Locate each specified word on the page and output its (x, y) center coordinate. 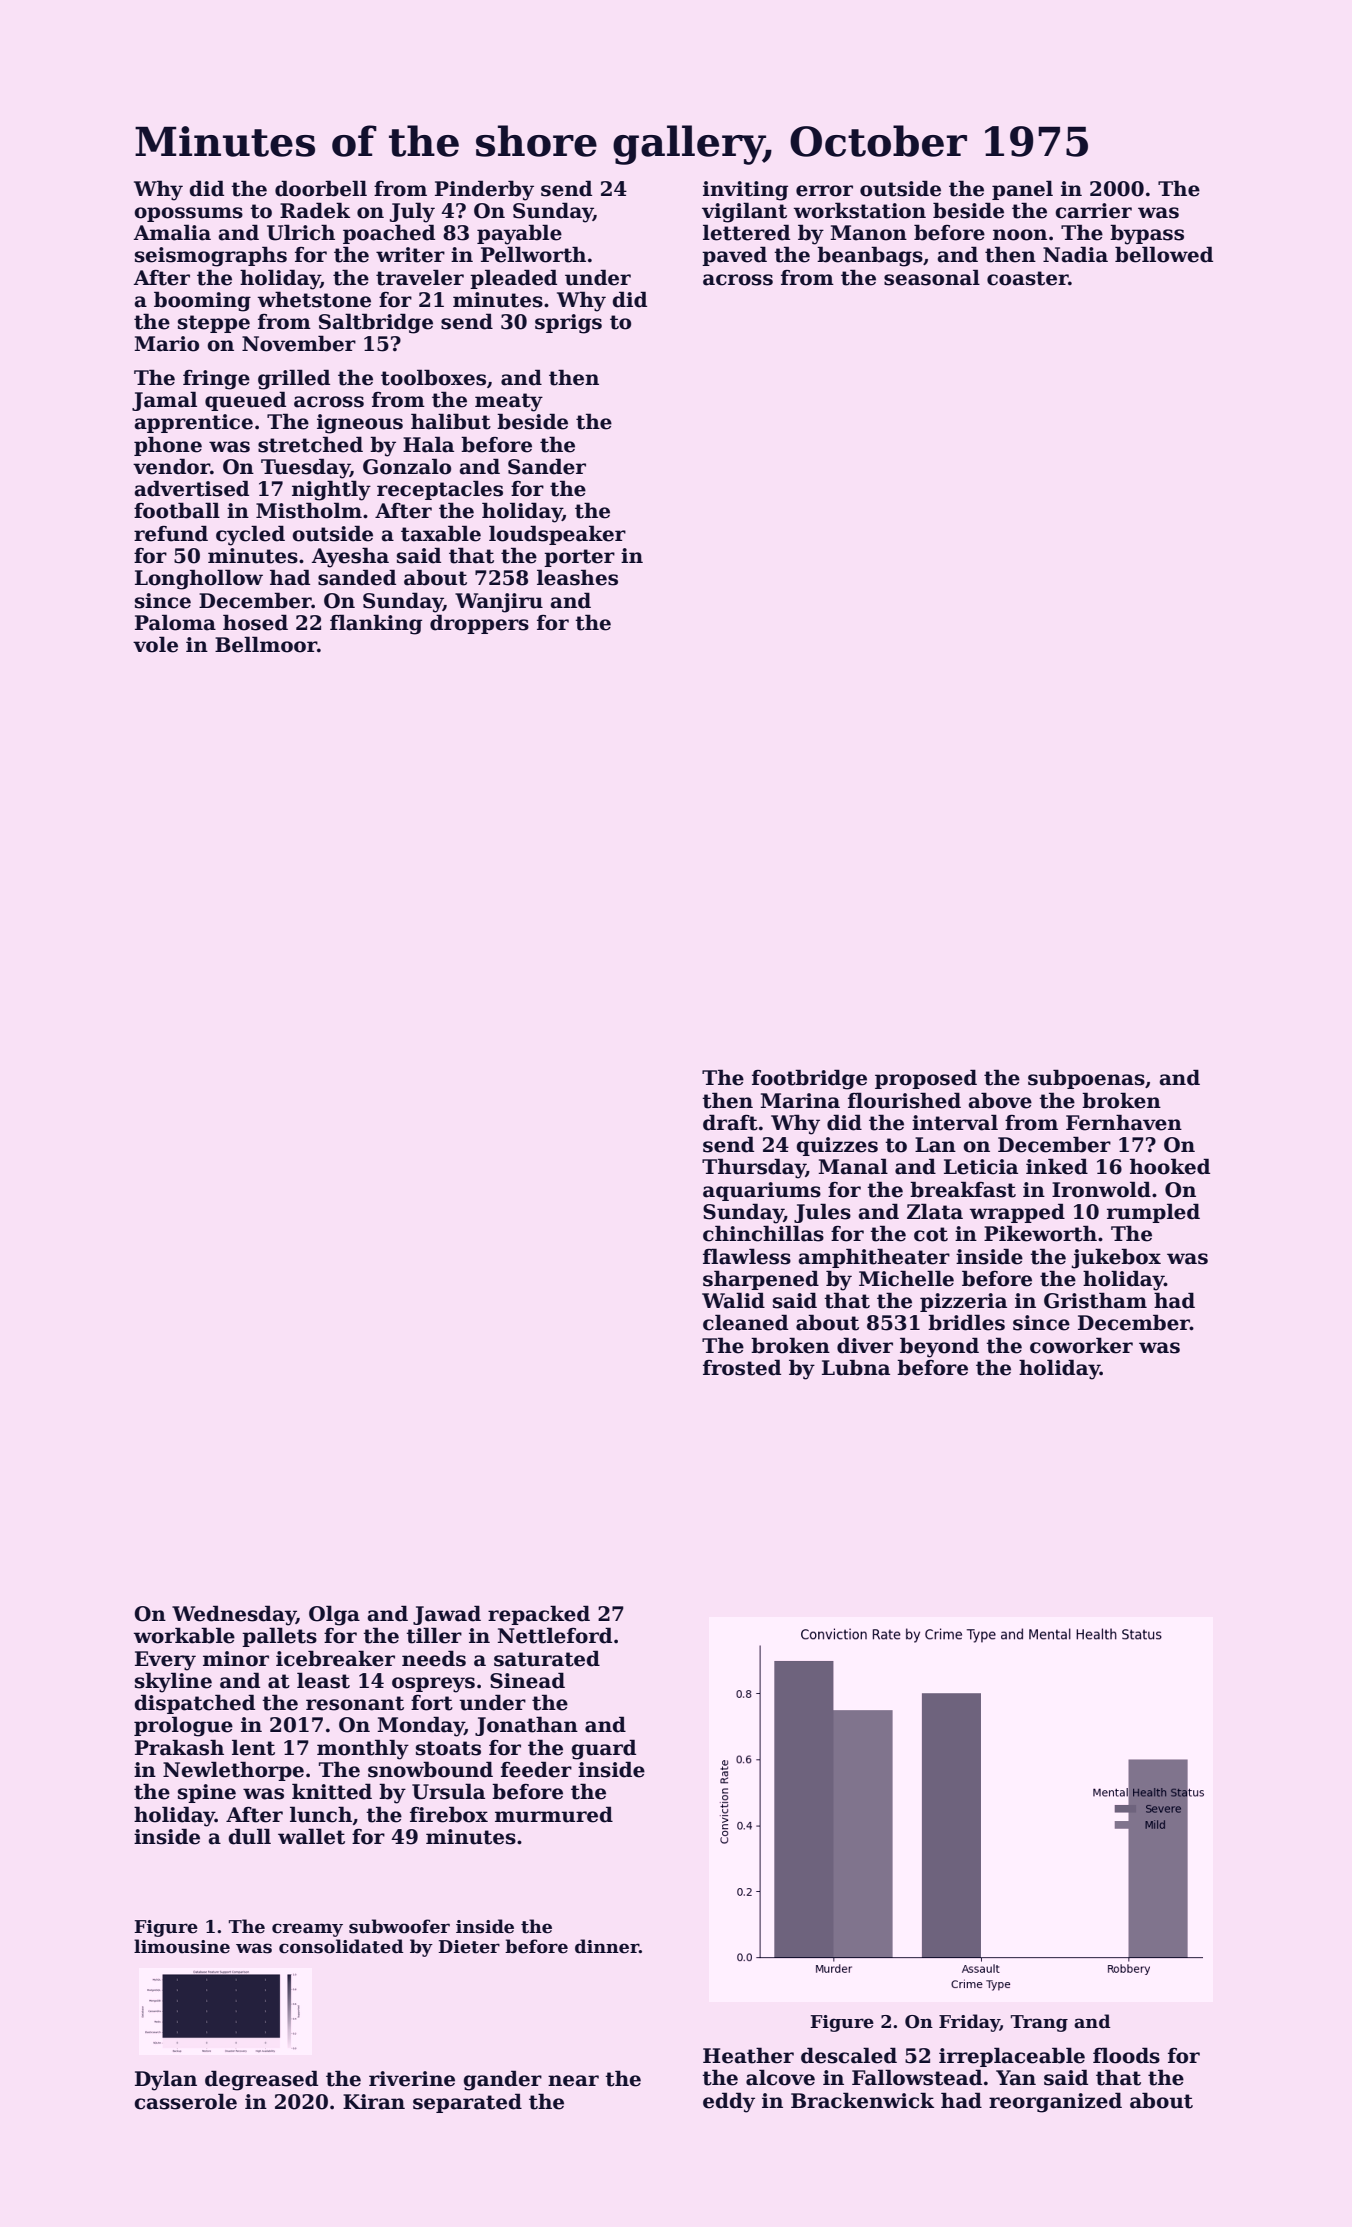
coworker (1081, 1345)
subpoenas (1086, 1079)
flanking (376, 624)
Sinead (527, 1680)
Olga (334, 1615)
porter (579, 558)
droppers (479, 624)
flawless (747, 1256)
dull (249, 1836)
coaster (1027, 278)
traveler (420, 277)
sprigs (568, 324)
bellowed (1164, 254)
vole (155, 644)
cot (931, 1234)
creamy (307, 1930)
